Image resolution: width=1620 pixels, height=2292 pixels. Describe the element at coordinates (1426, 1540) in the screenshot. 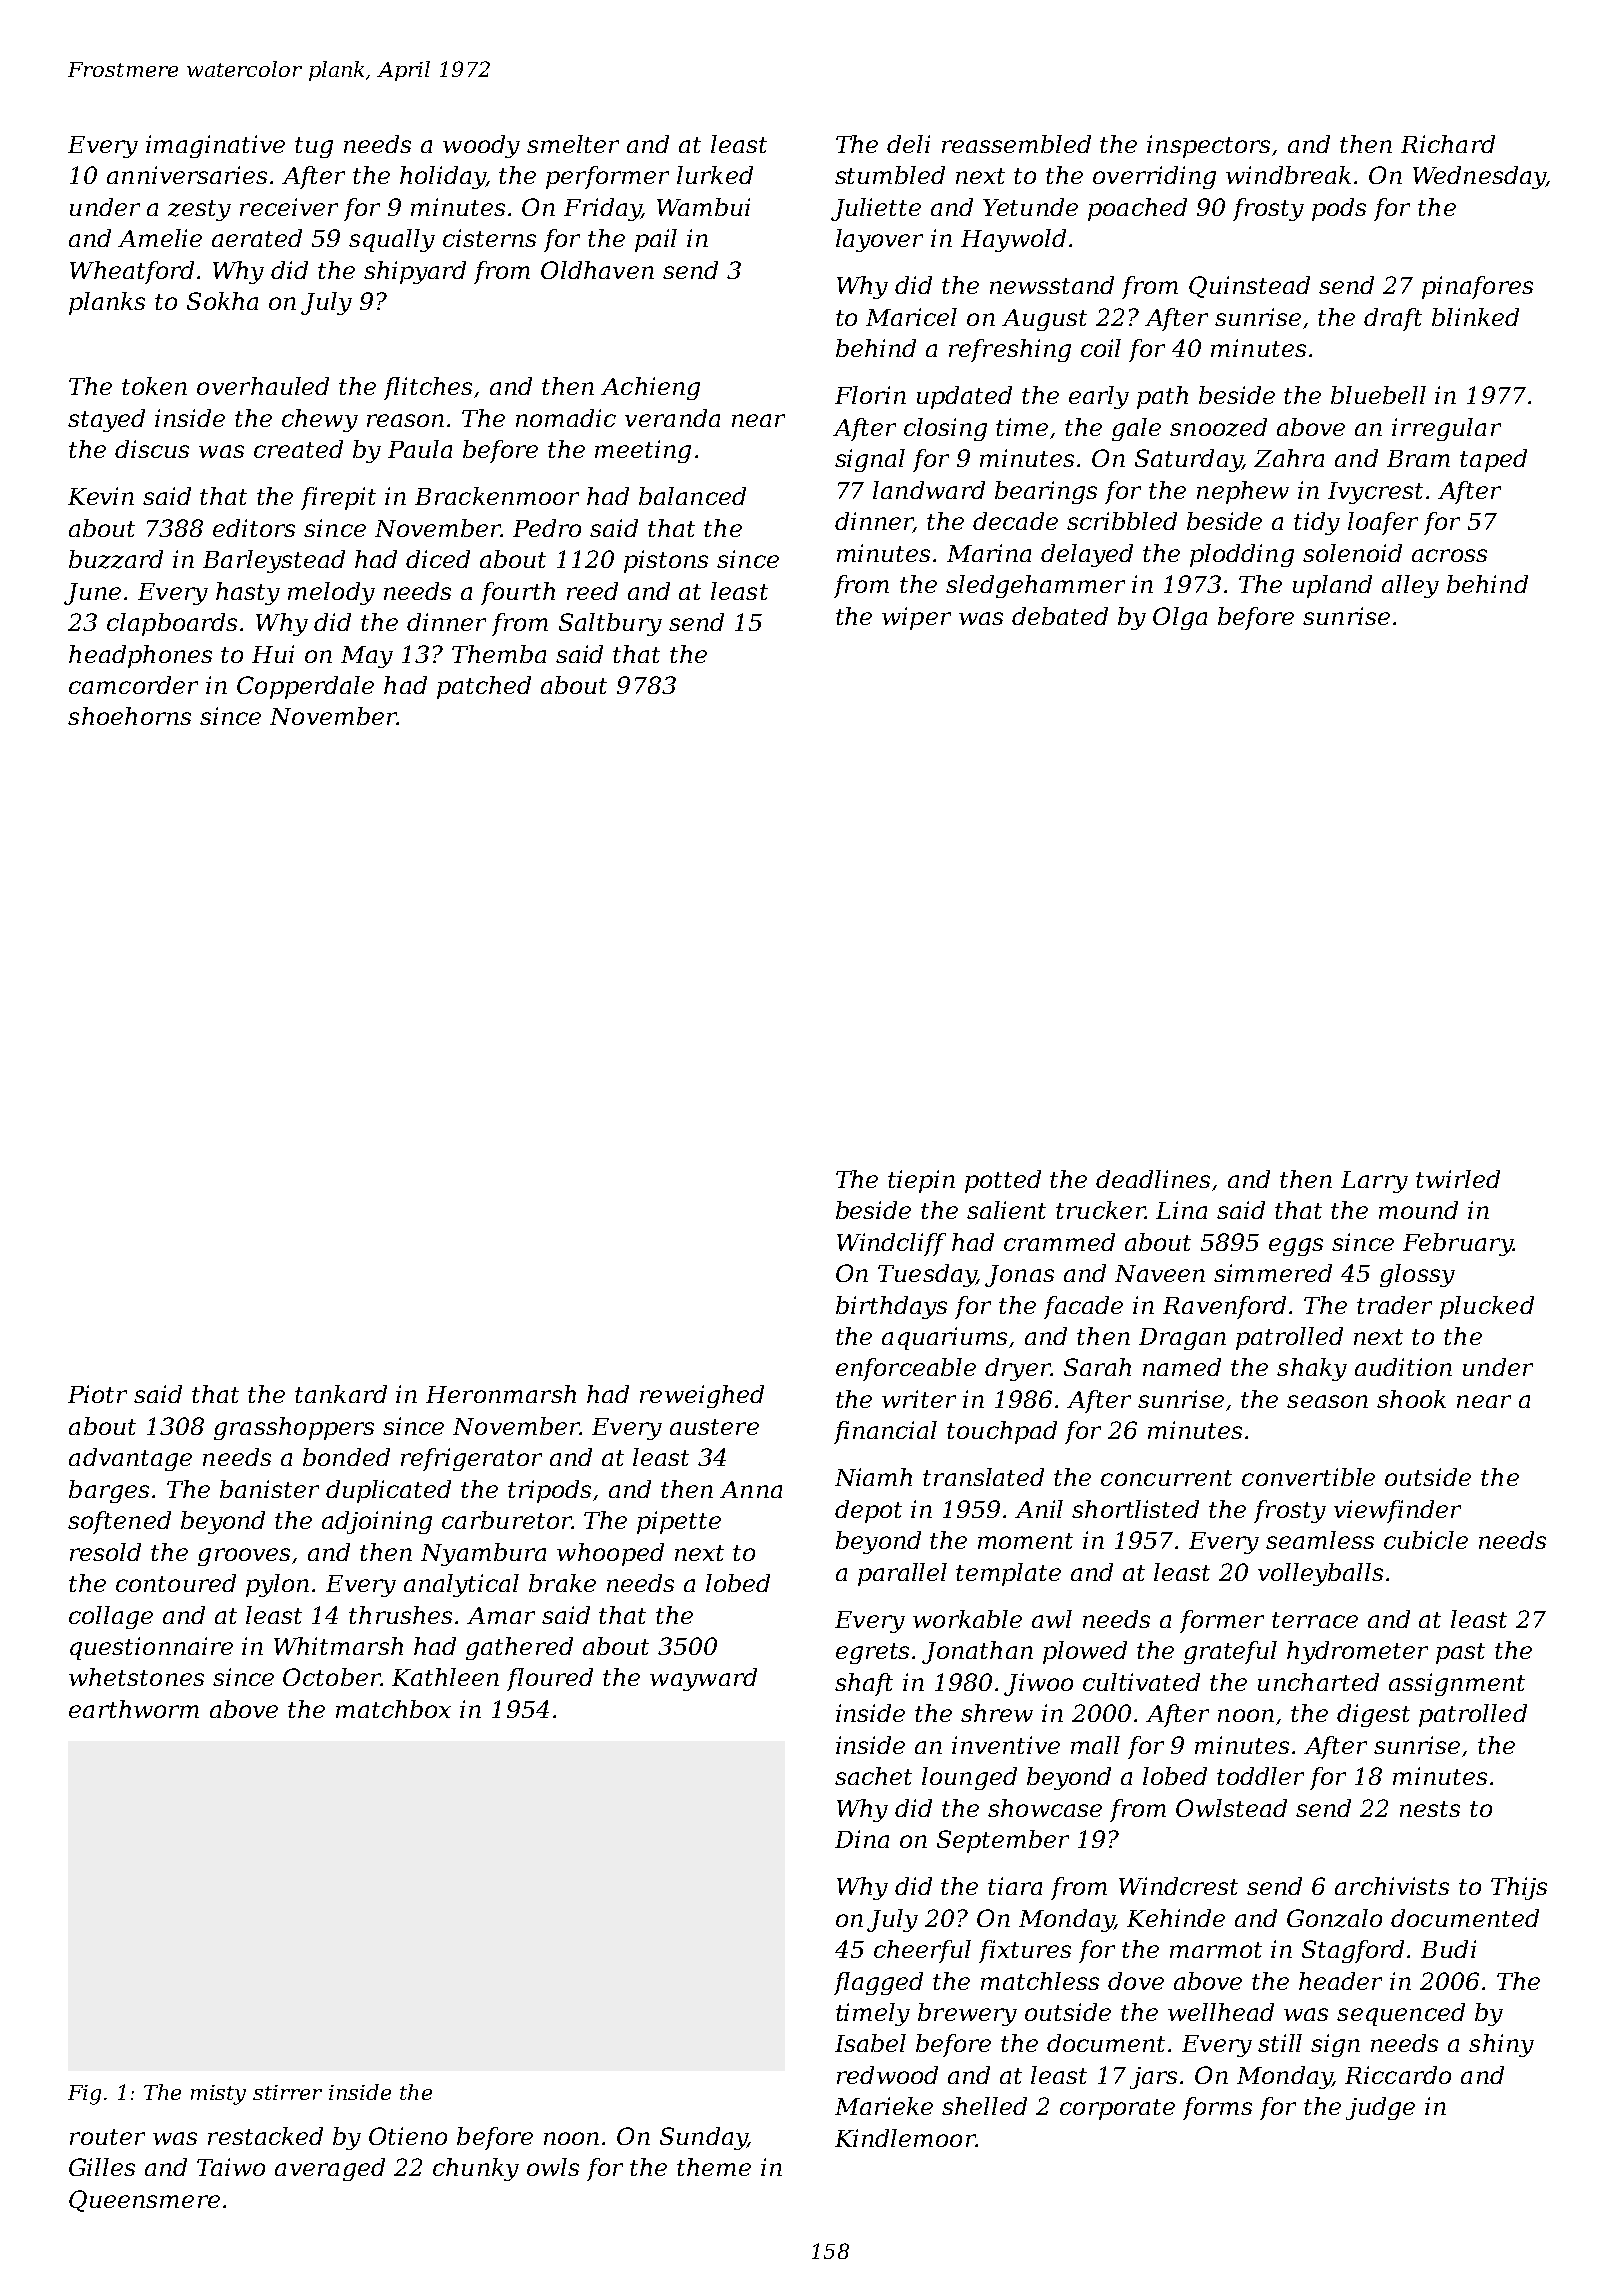

I see `cubicle` at that location.
